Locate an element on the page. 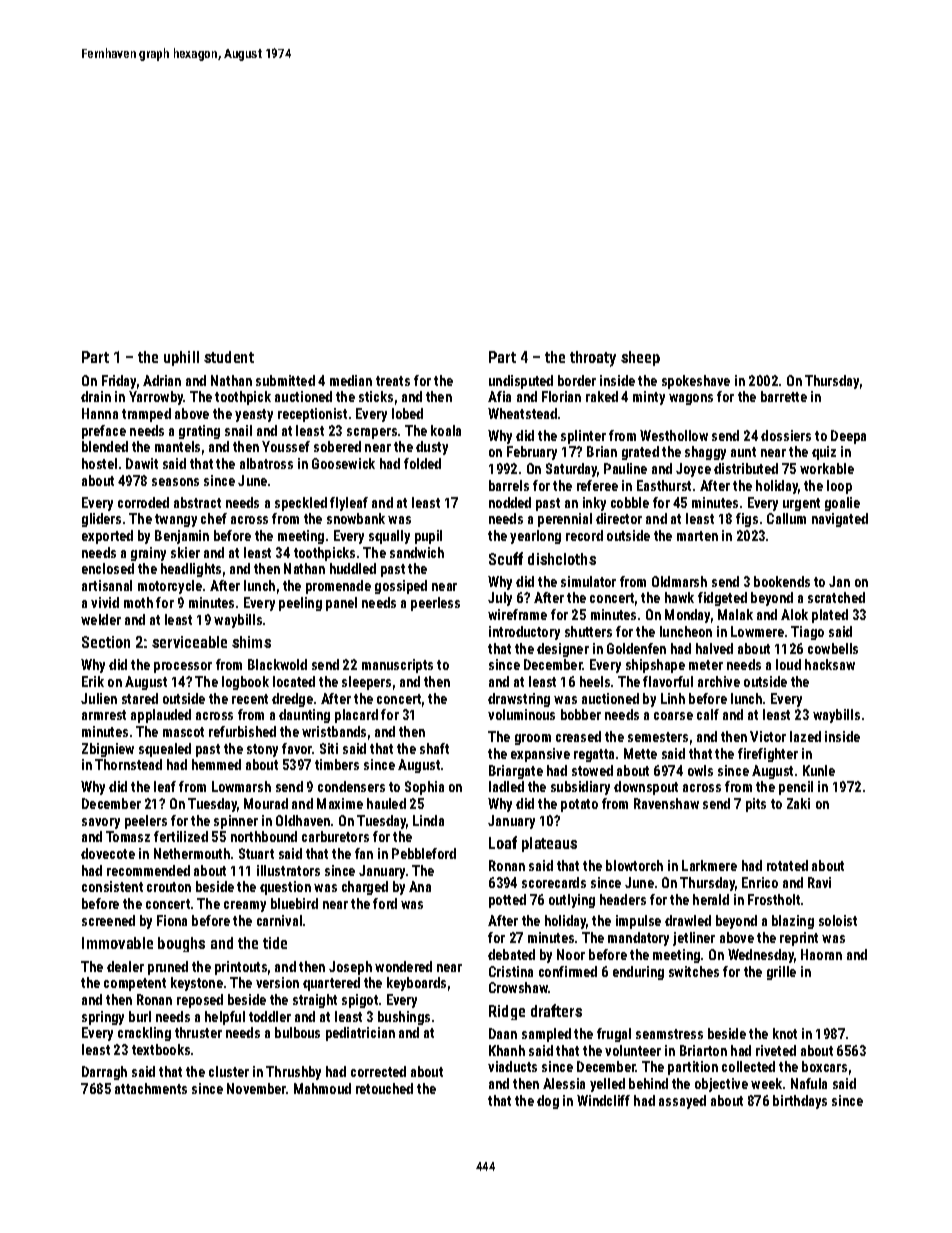  drawstring is located at coordinates (519, 700).
